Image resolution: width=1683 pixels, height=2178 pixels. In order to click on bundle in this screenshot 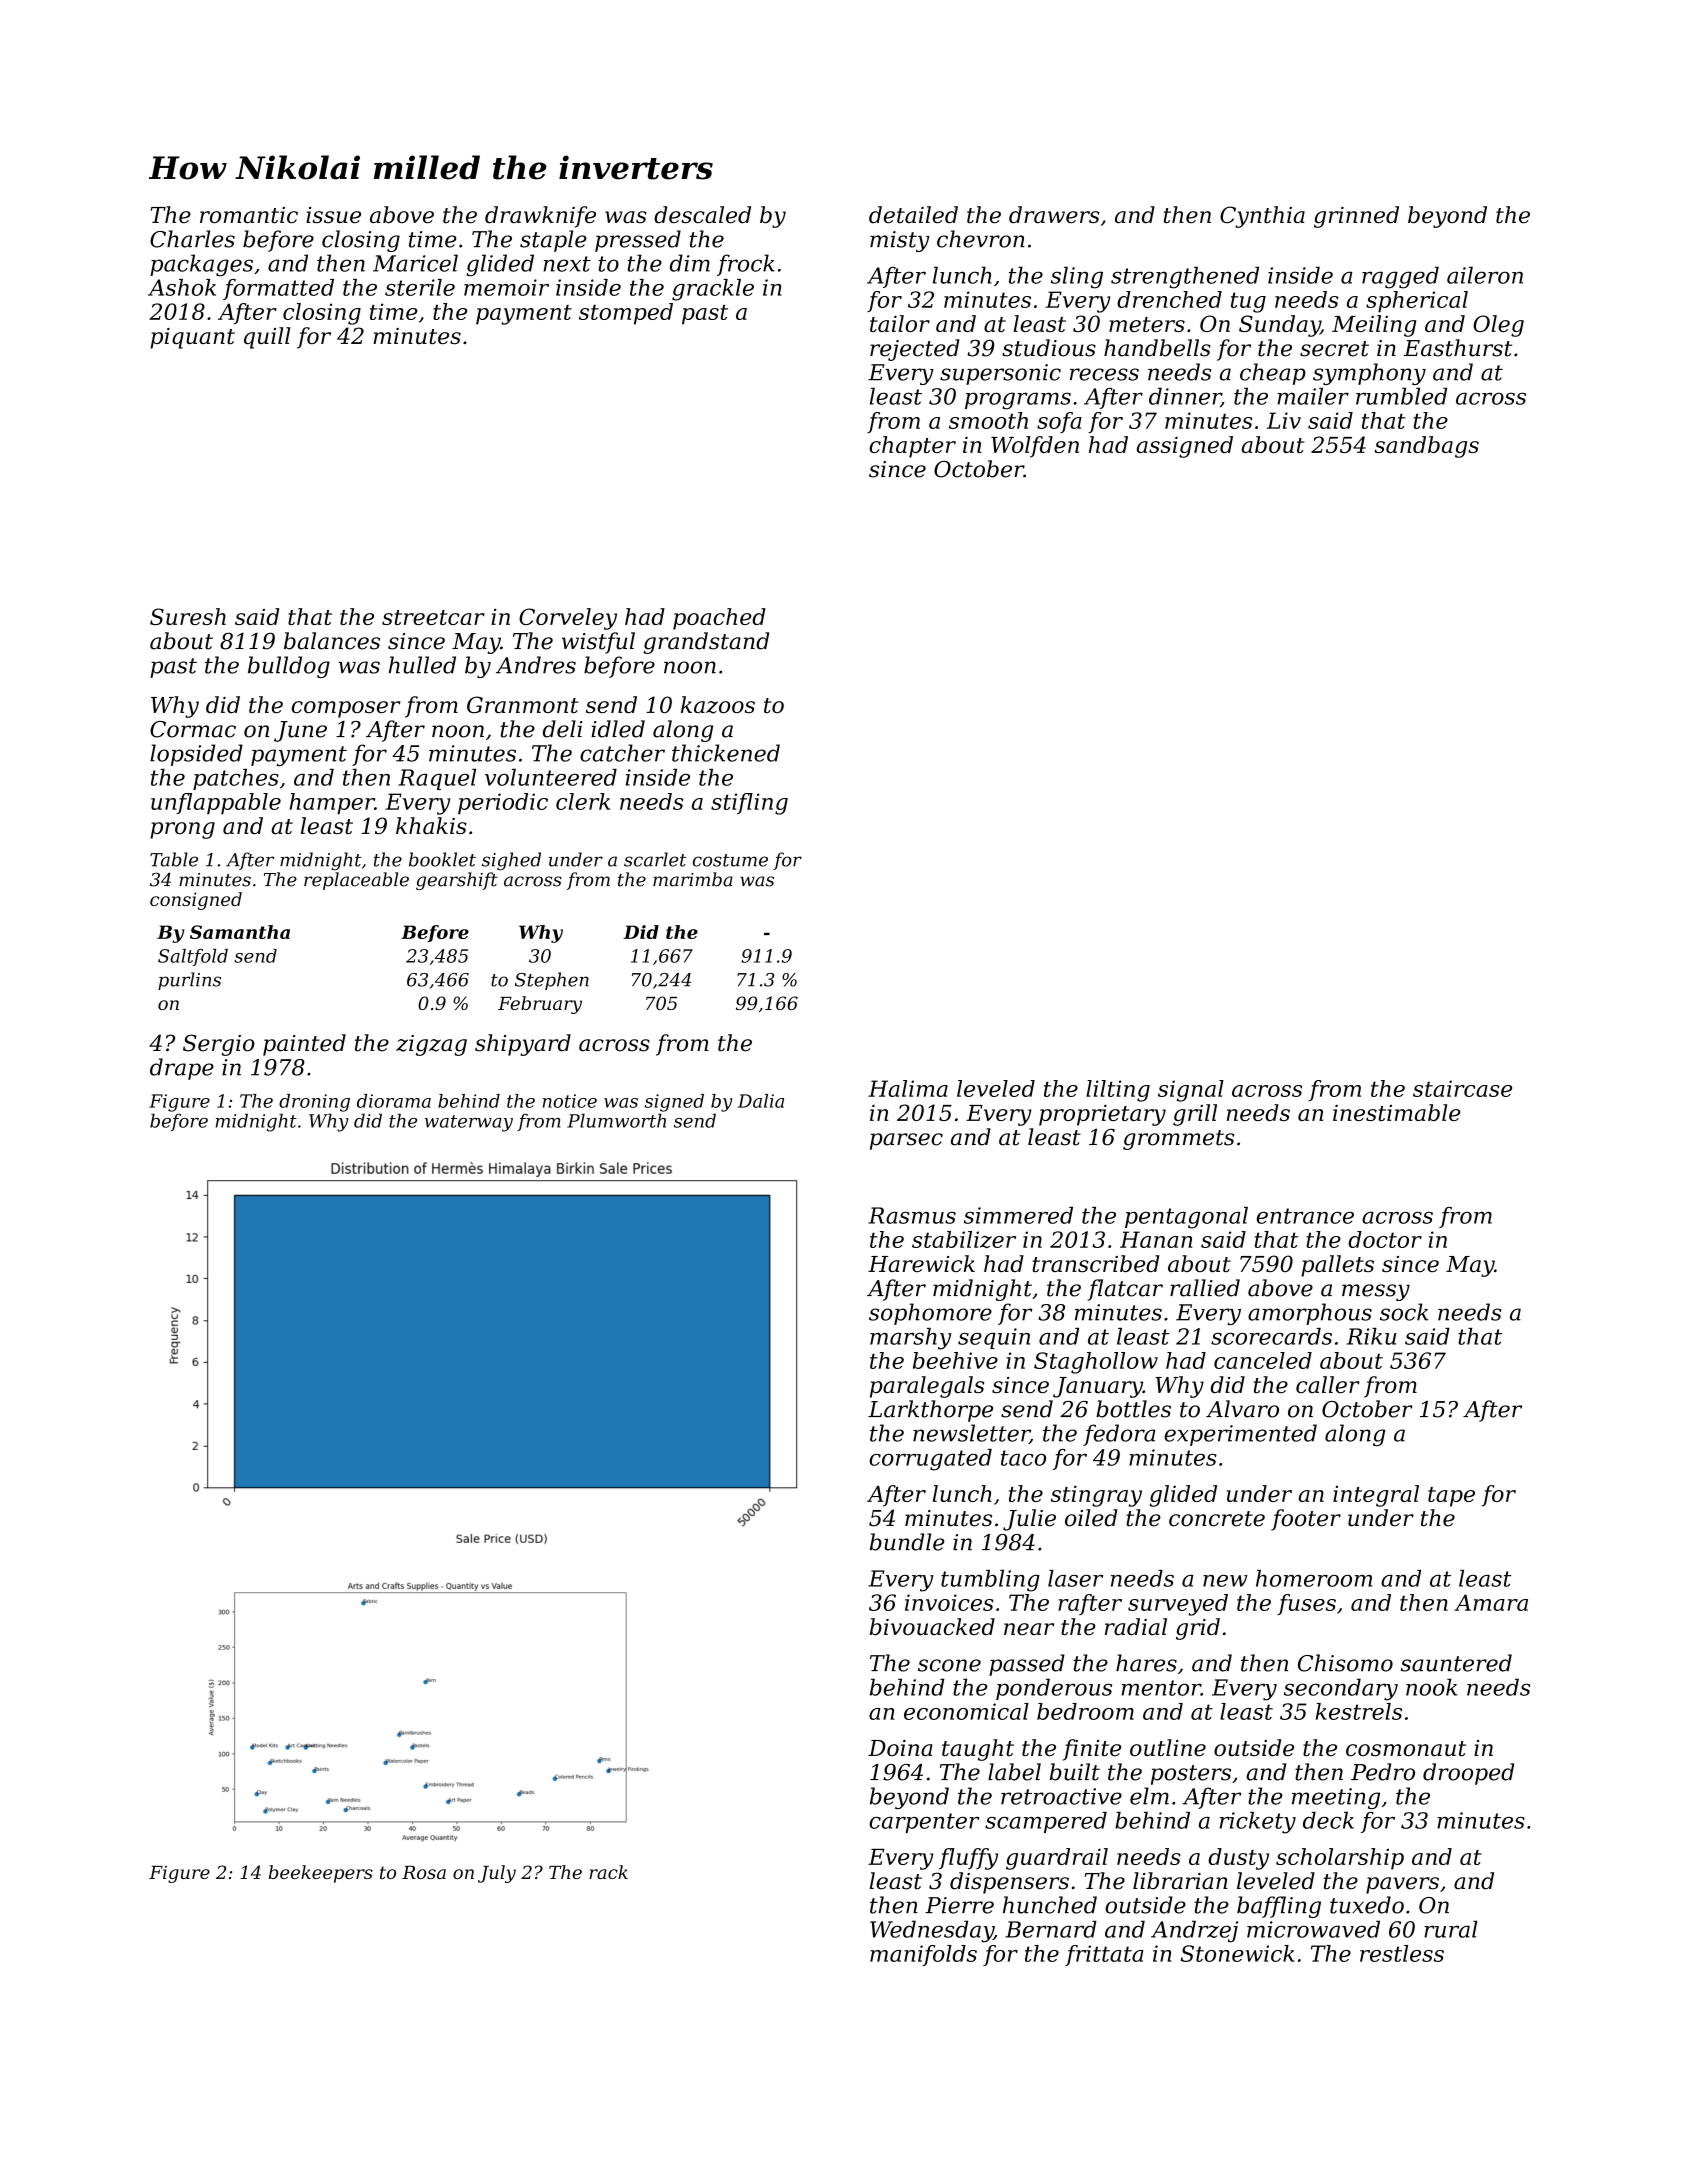, I will do `click(907, 1542)`.
